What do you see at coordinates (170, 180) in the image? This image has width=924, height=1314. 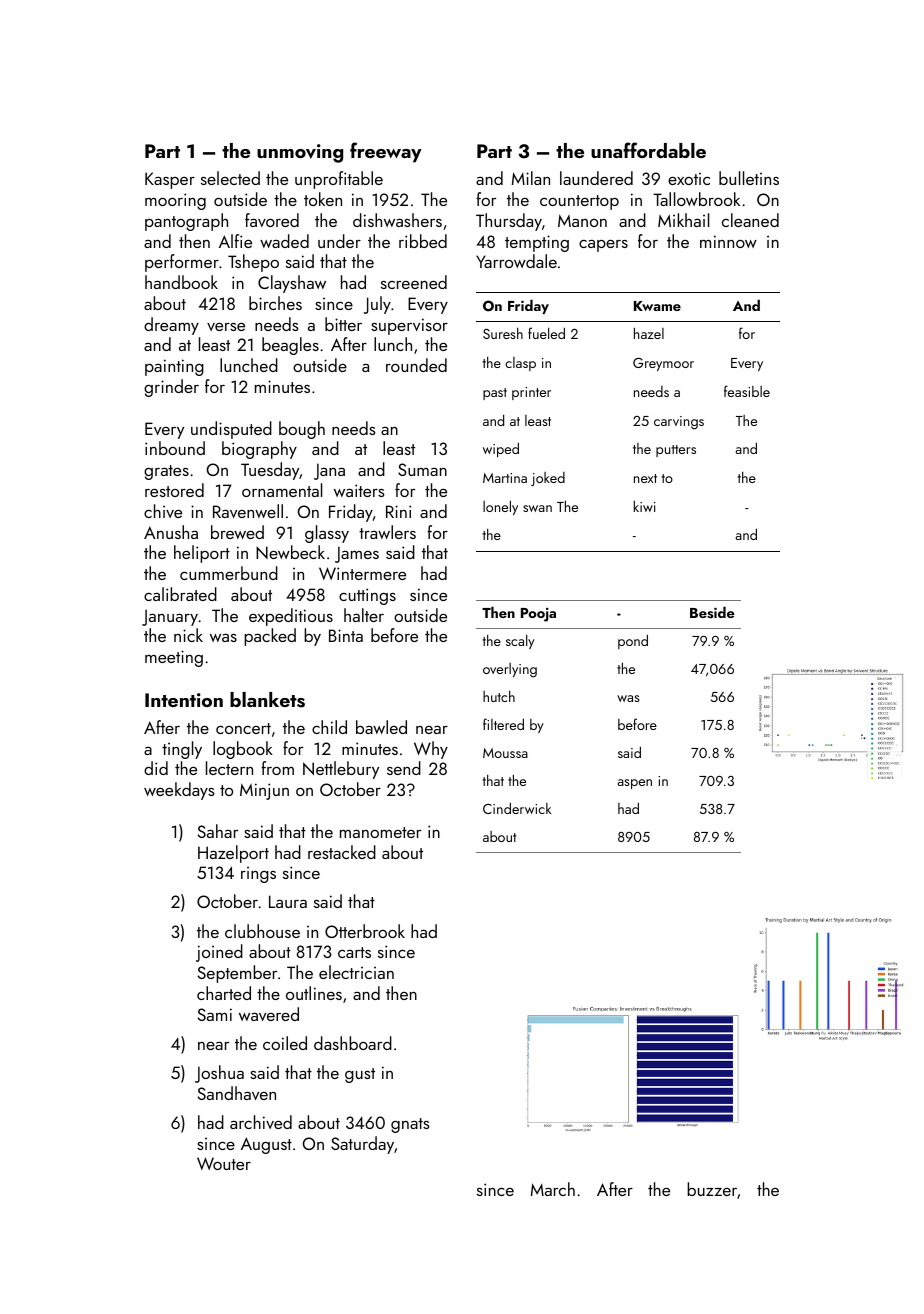 I see `Kasper` at bounding box center [170, 180].
